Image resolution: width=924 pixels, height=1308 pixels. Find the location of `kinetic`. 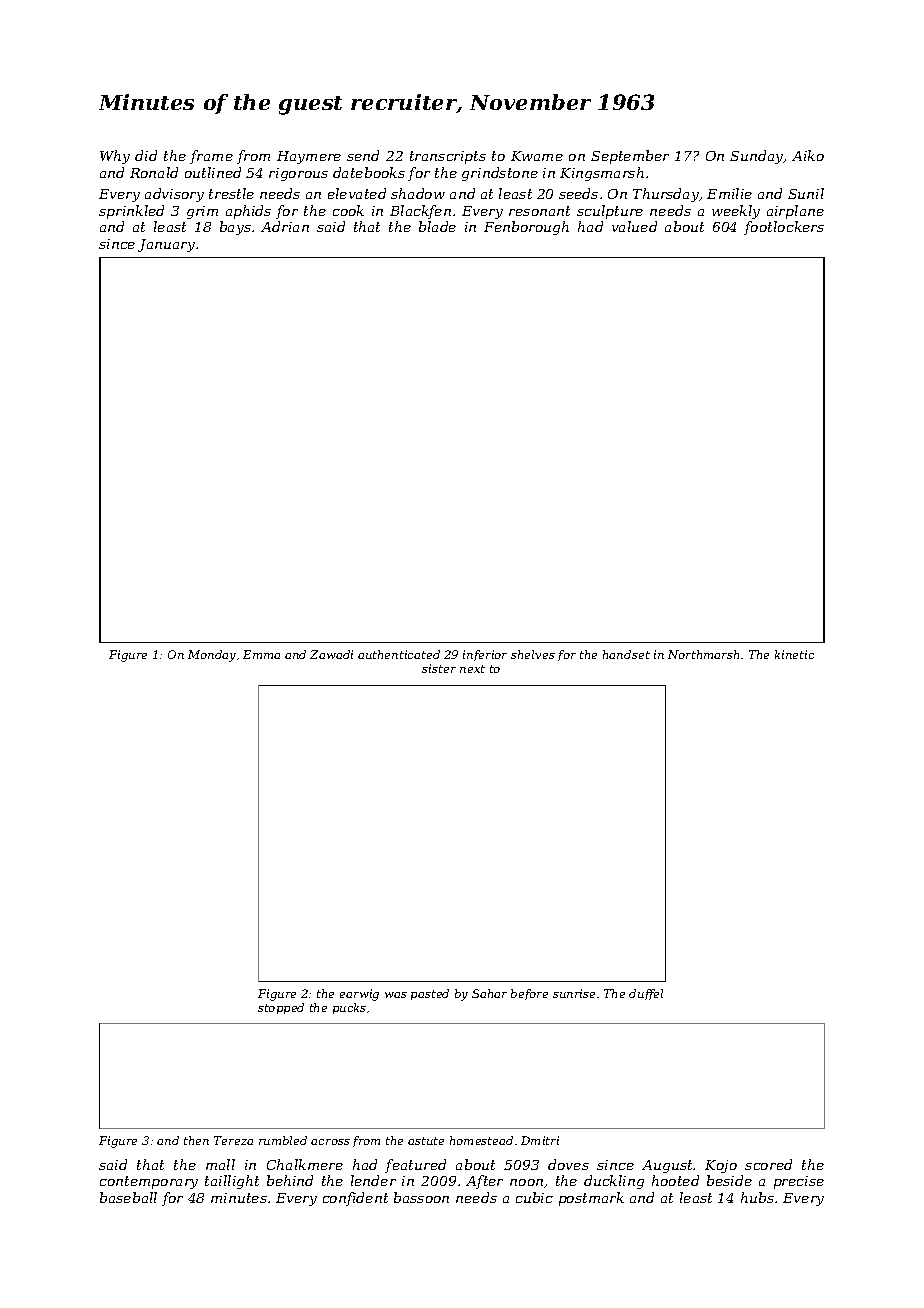

kinetic is located at coordinates (794, 654).
